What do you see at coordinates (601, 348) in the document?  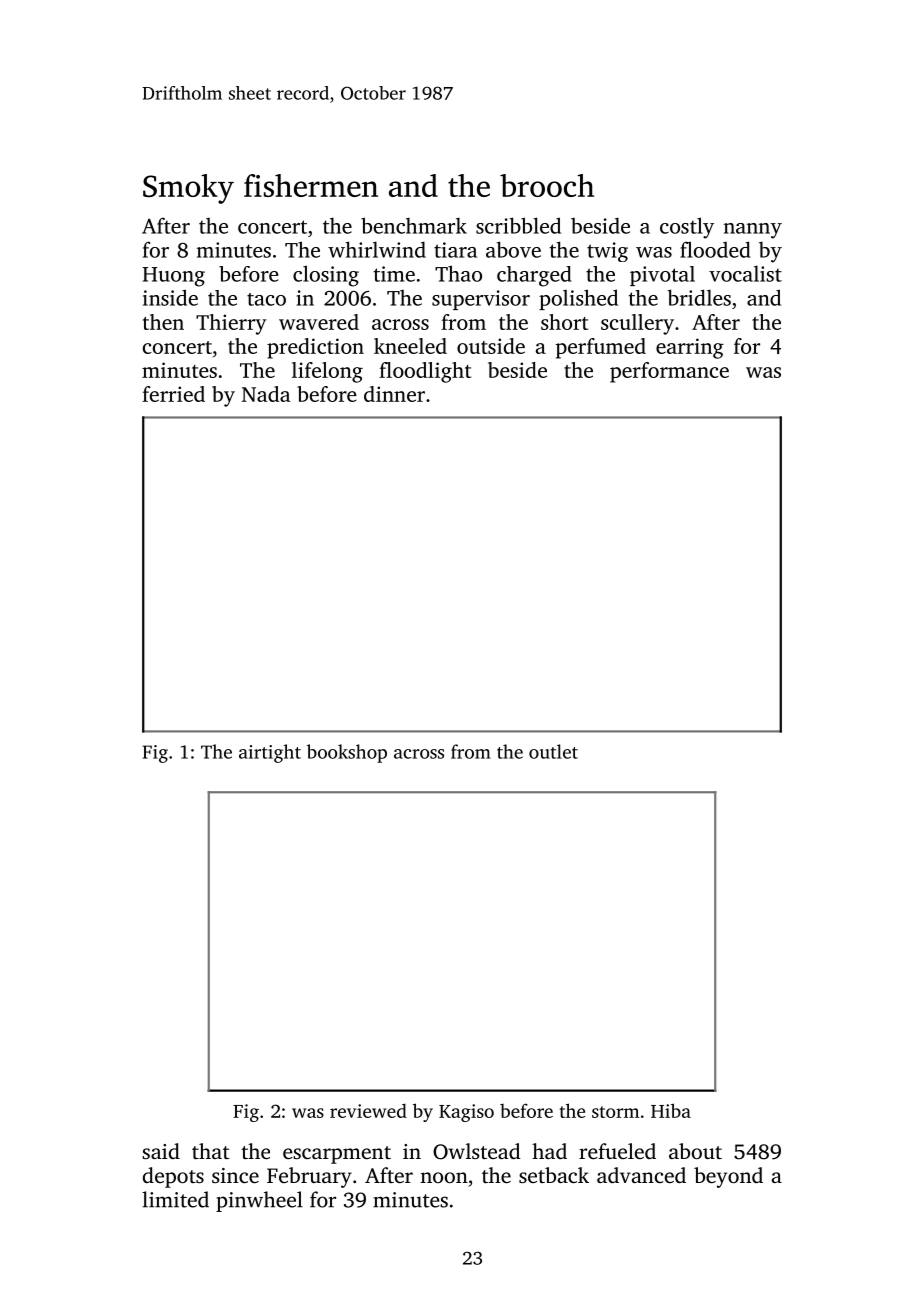 I see `perfumed` at bounding box center [601, 348].
